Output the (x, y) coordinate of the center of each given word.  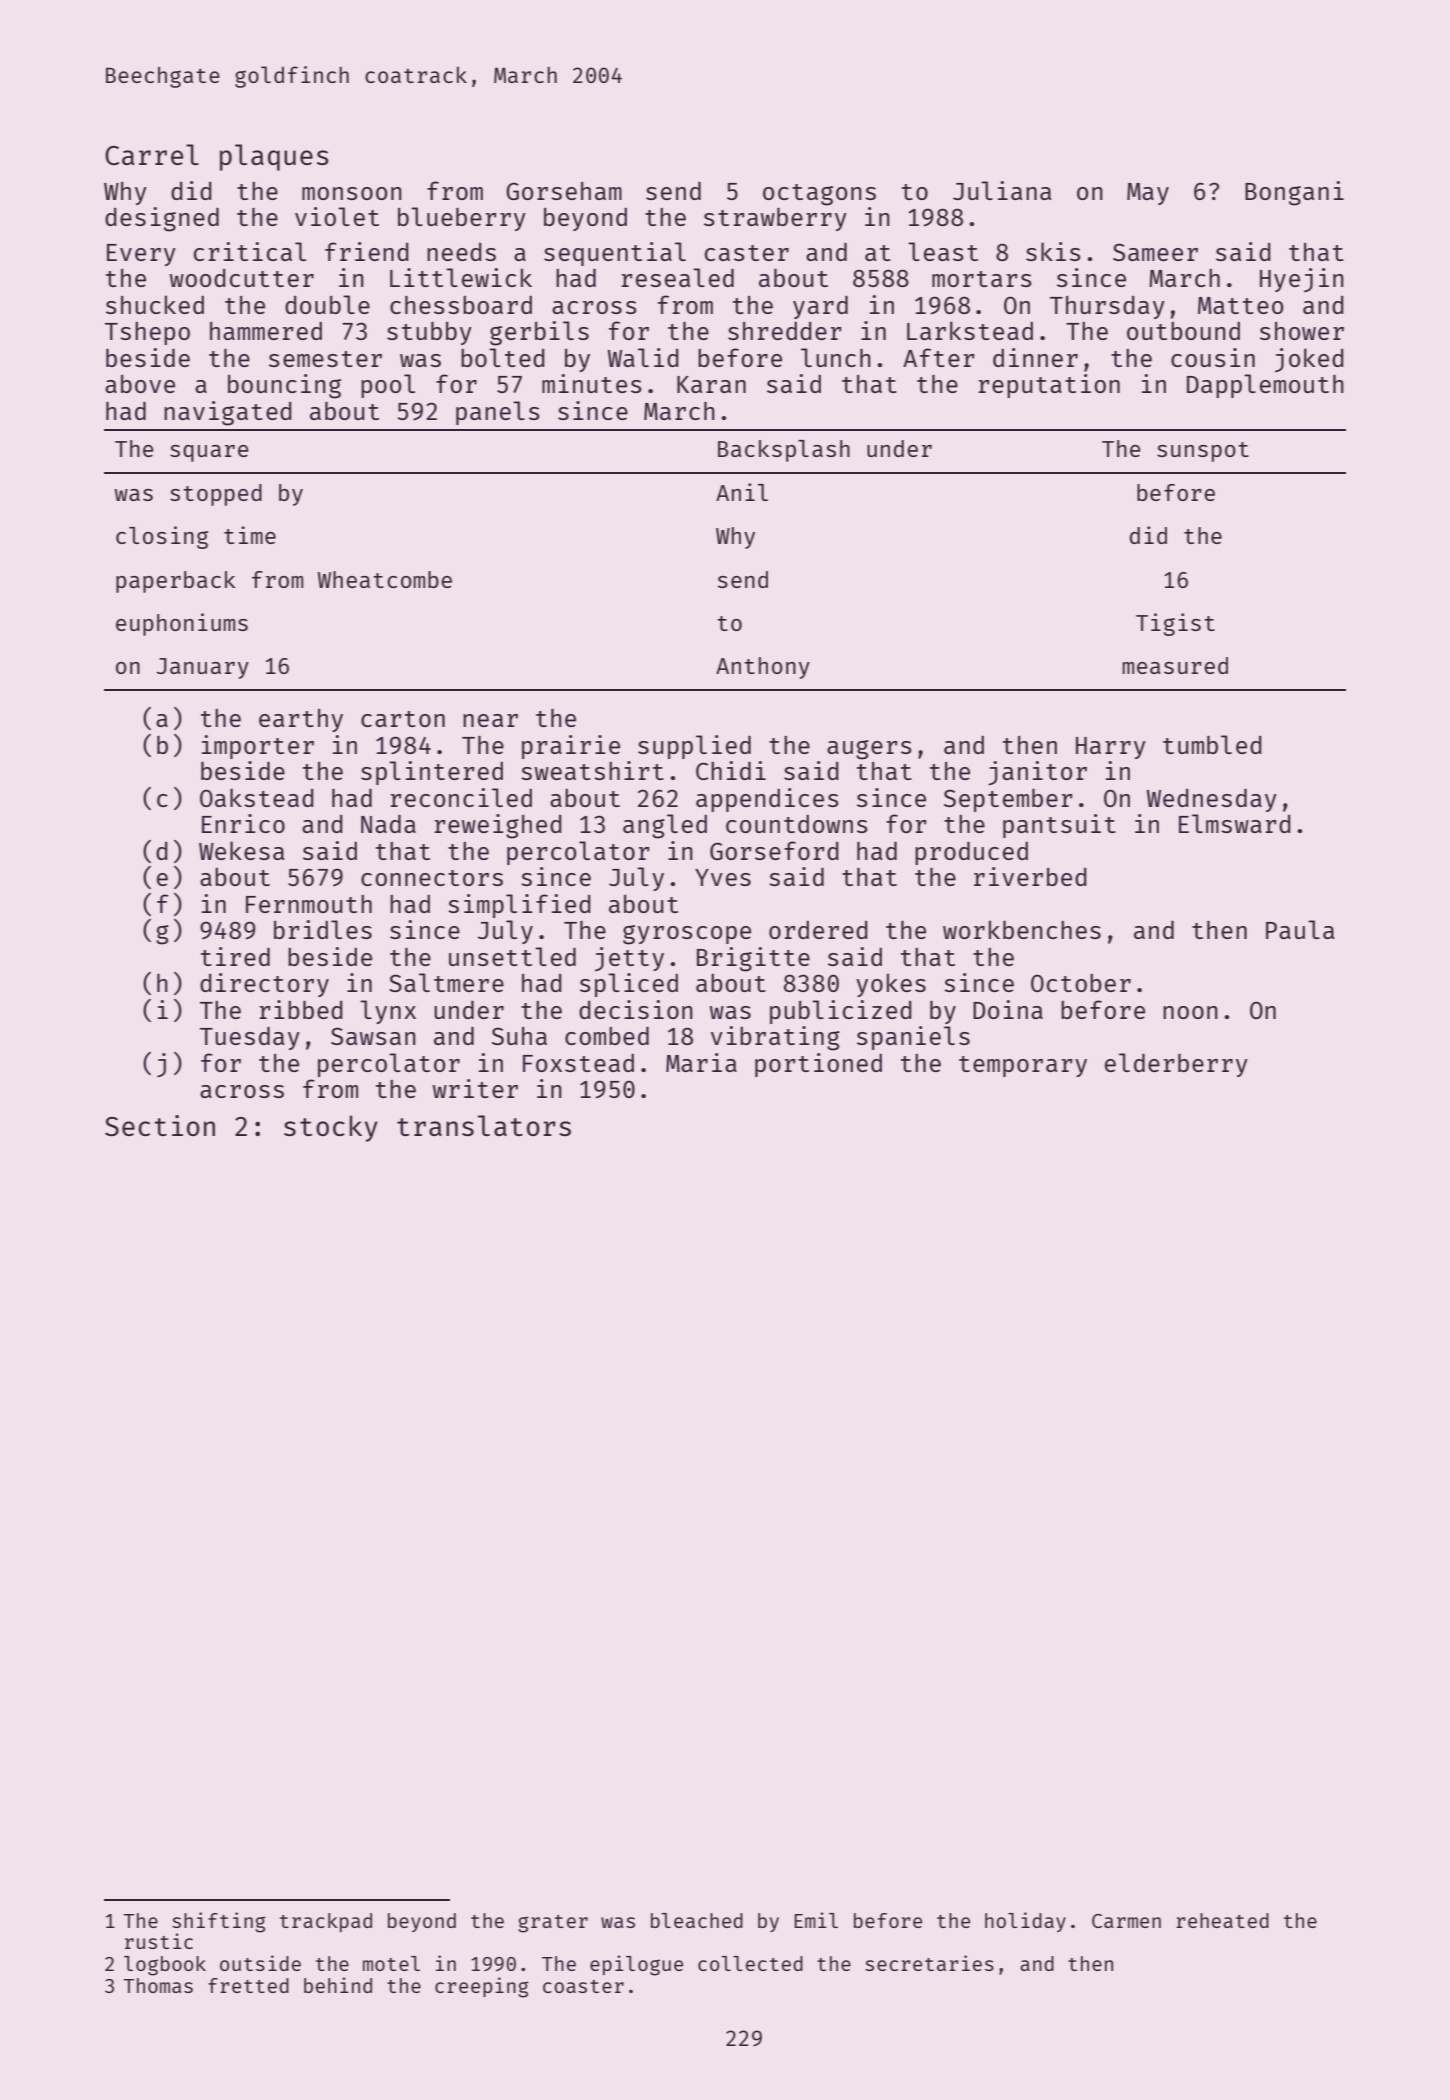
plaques (274, 157)
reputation (1049, 386)
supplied (694, 747)
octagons (819, 195)
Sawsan (373, 1036)
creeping (482, 1987)
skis (1053, 251)
